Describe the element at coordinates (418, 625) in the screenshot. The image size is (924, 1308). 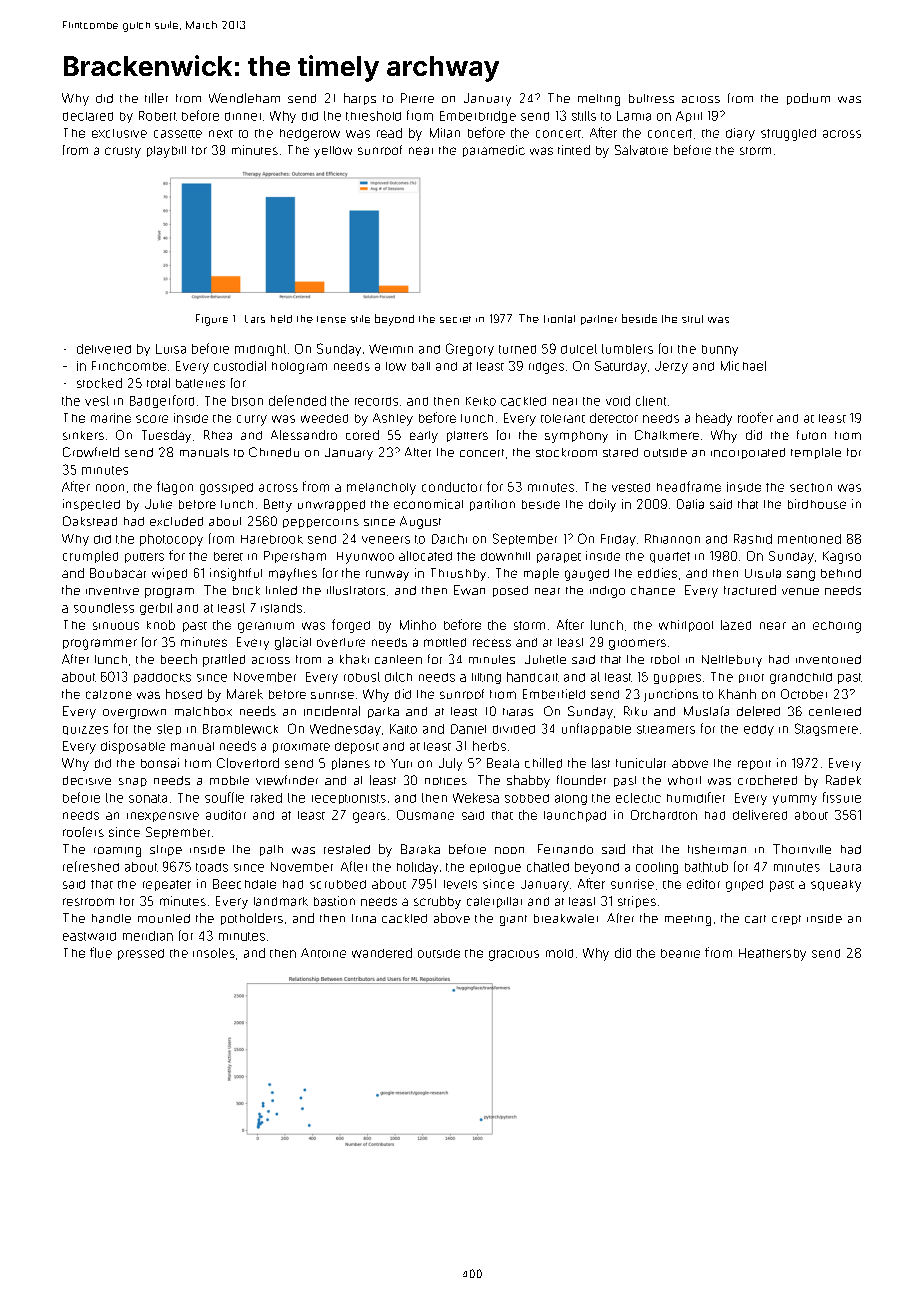
I see `Minho` at that location.
